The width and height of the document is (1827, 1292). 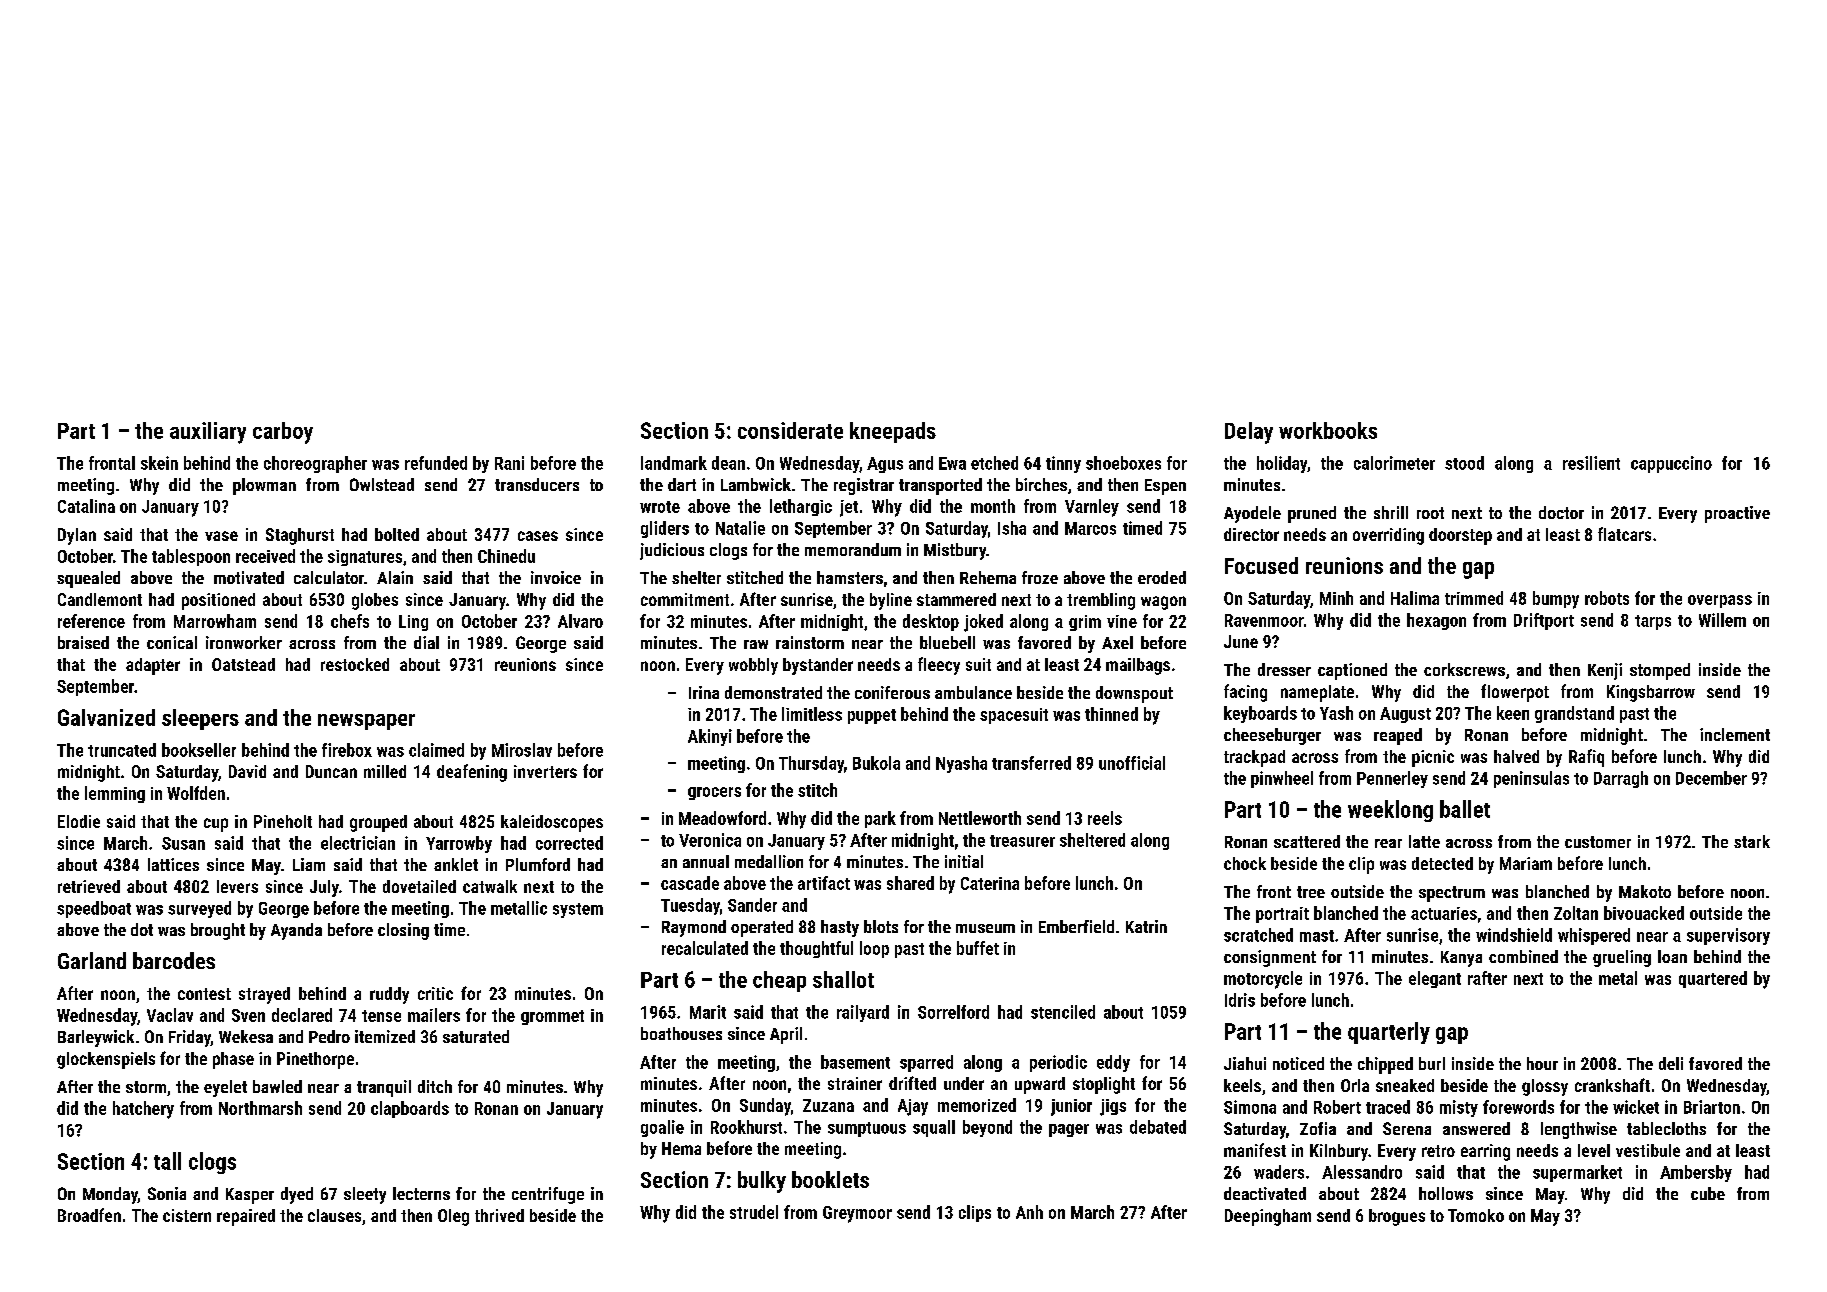 I want to click on considerate, so click(x=790, y=430).
